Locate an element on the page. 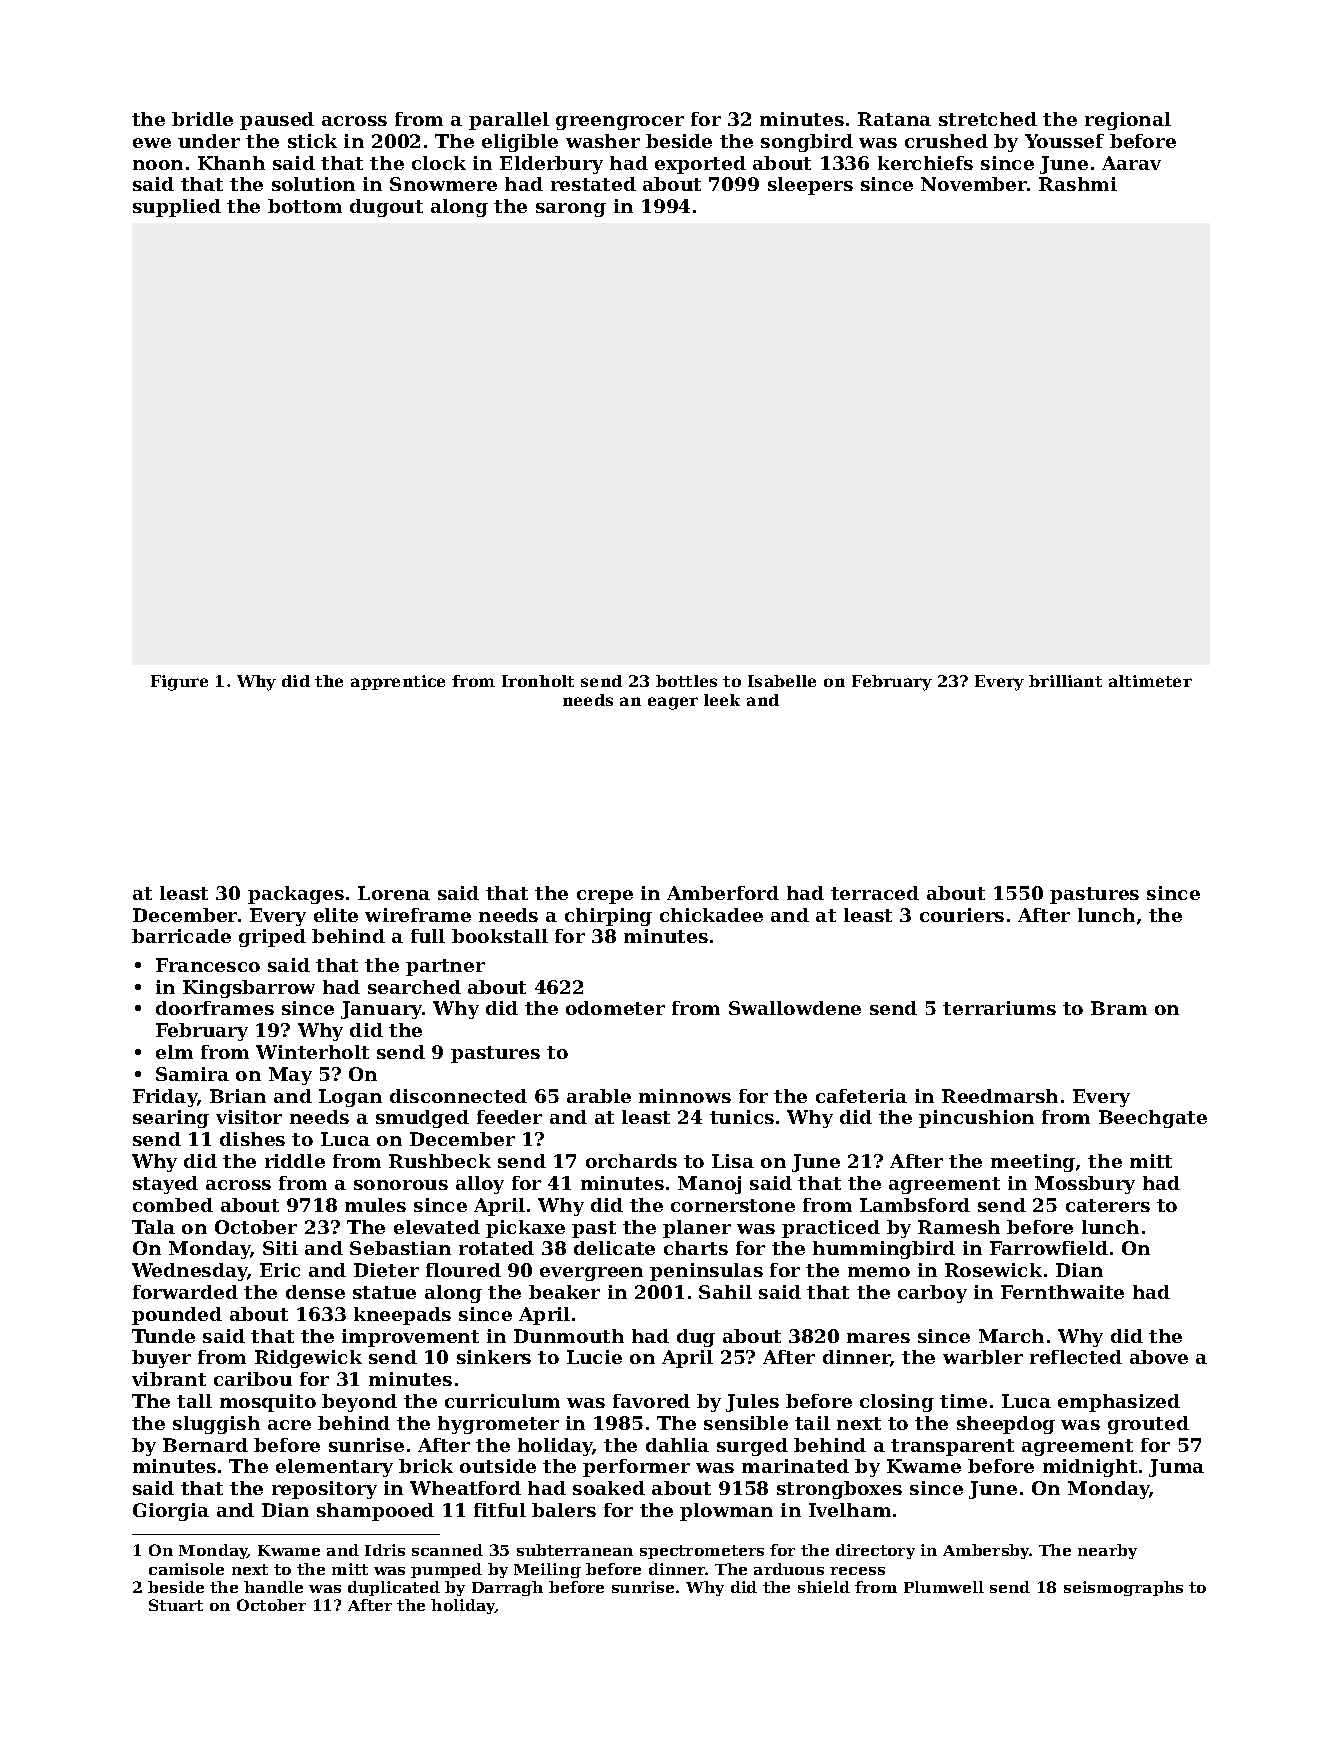  stretched is located at coordinates (988, 119).
